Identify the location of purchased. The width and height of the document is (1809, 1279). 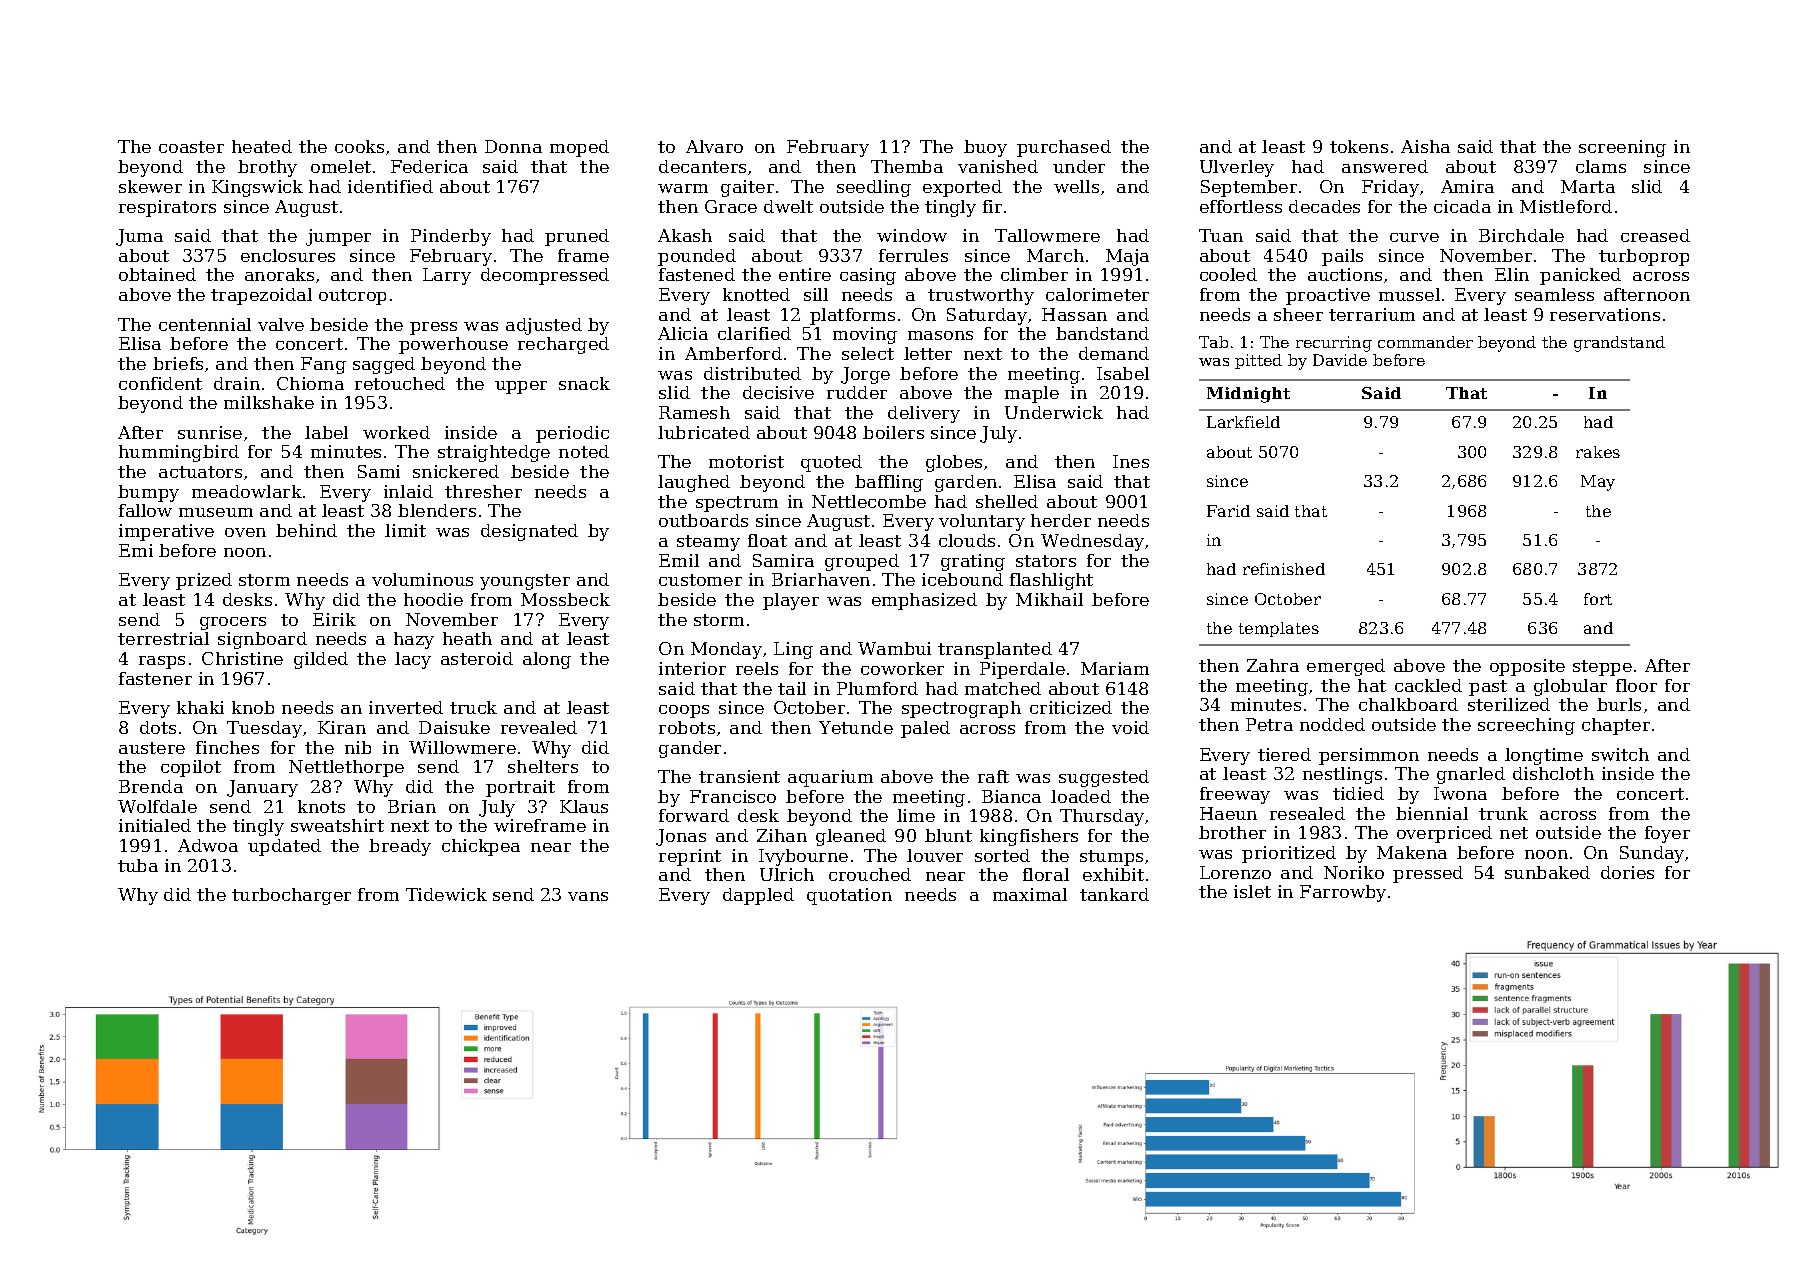
(1064, 148).
